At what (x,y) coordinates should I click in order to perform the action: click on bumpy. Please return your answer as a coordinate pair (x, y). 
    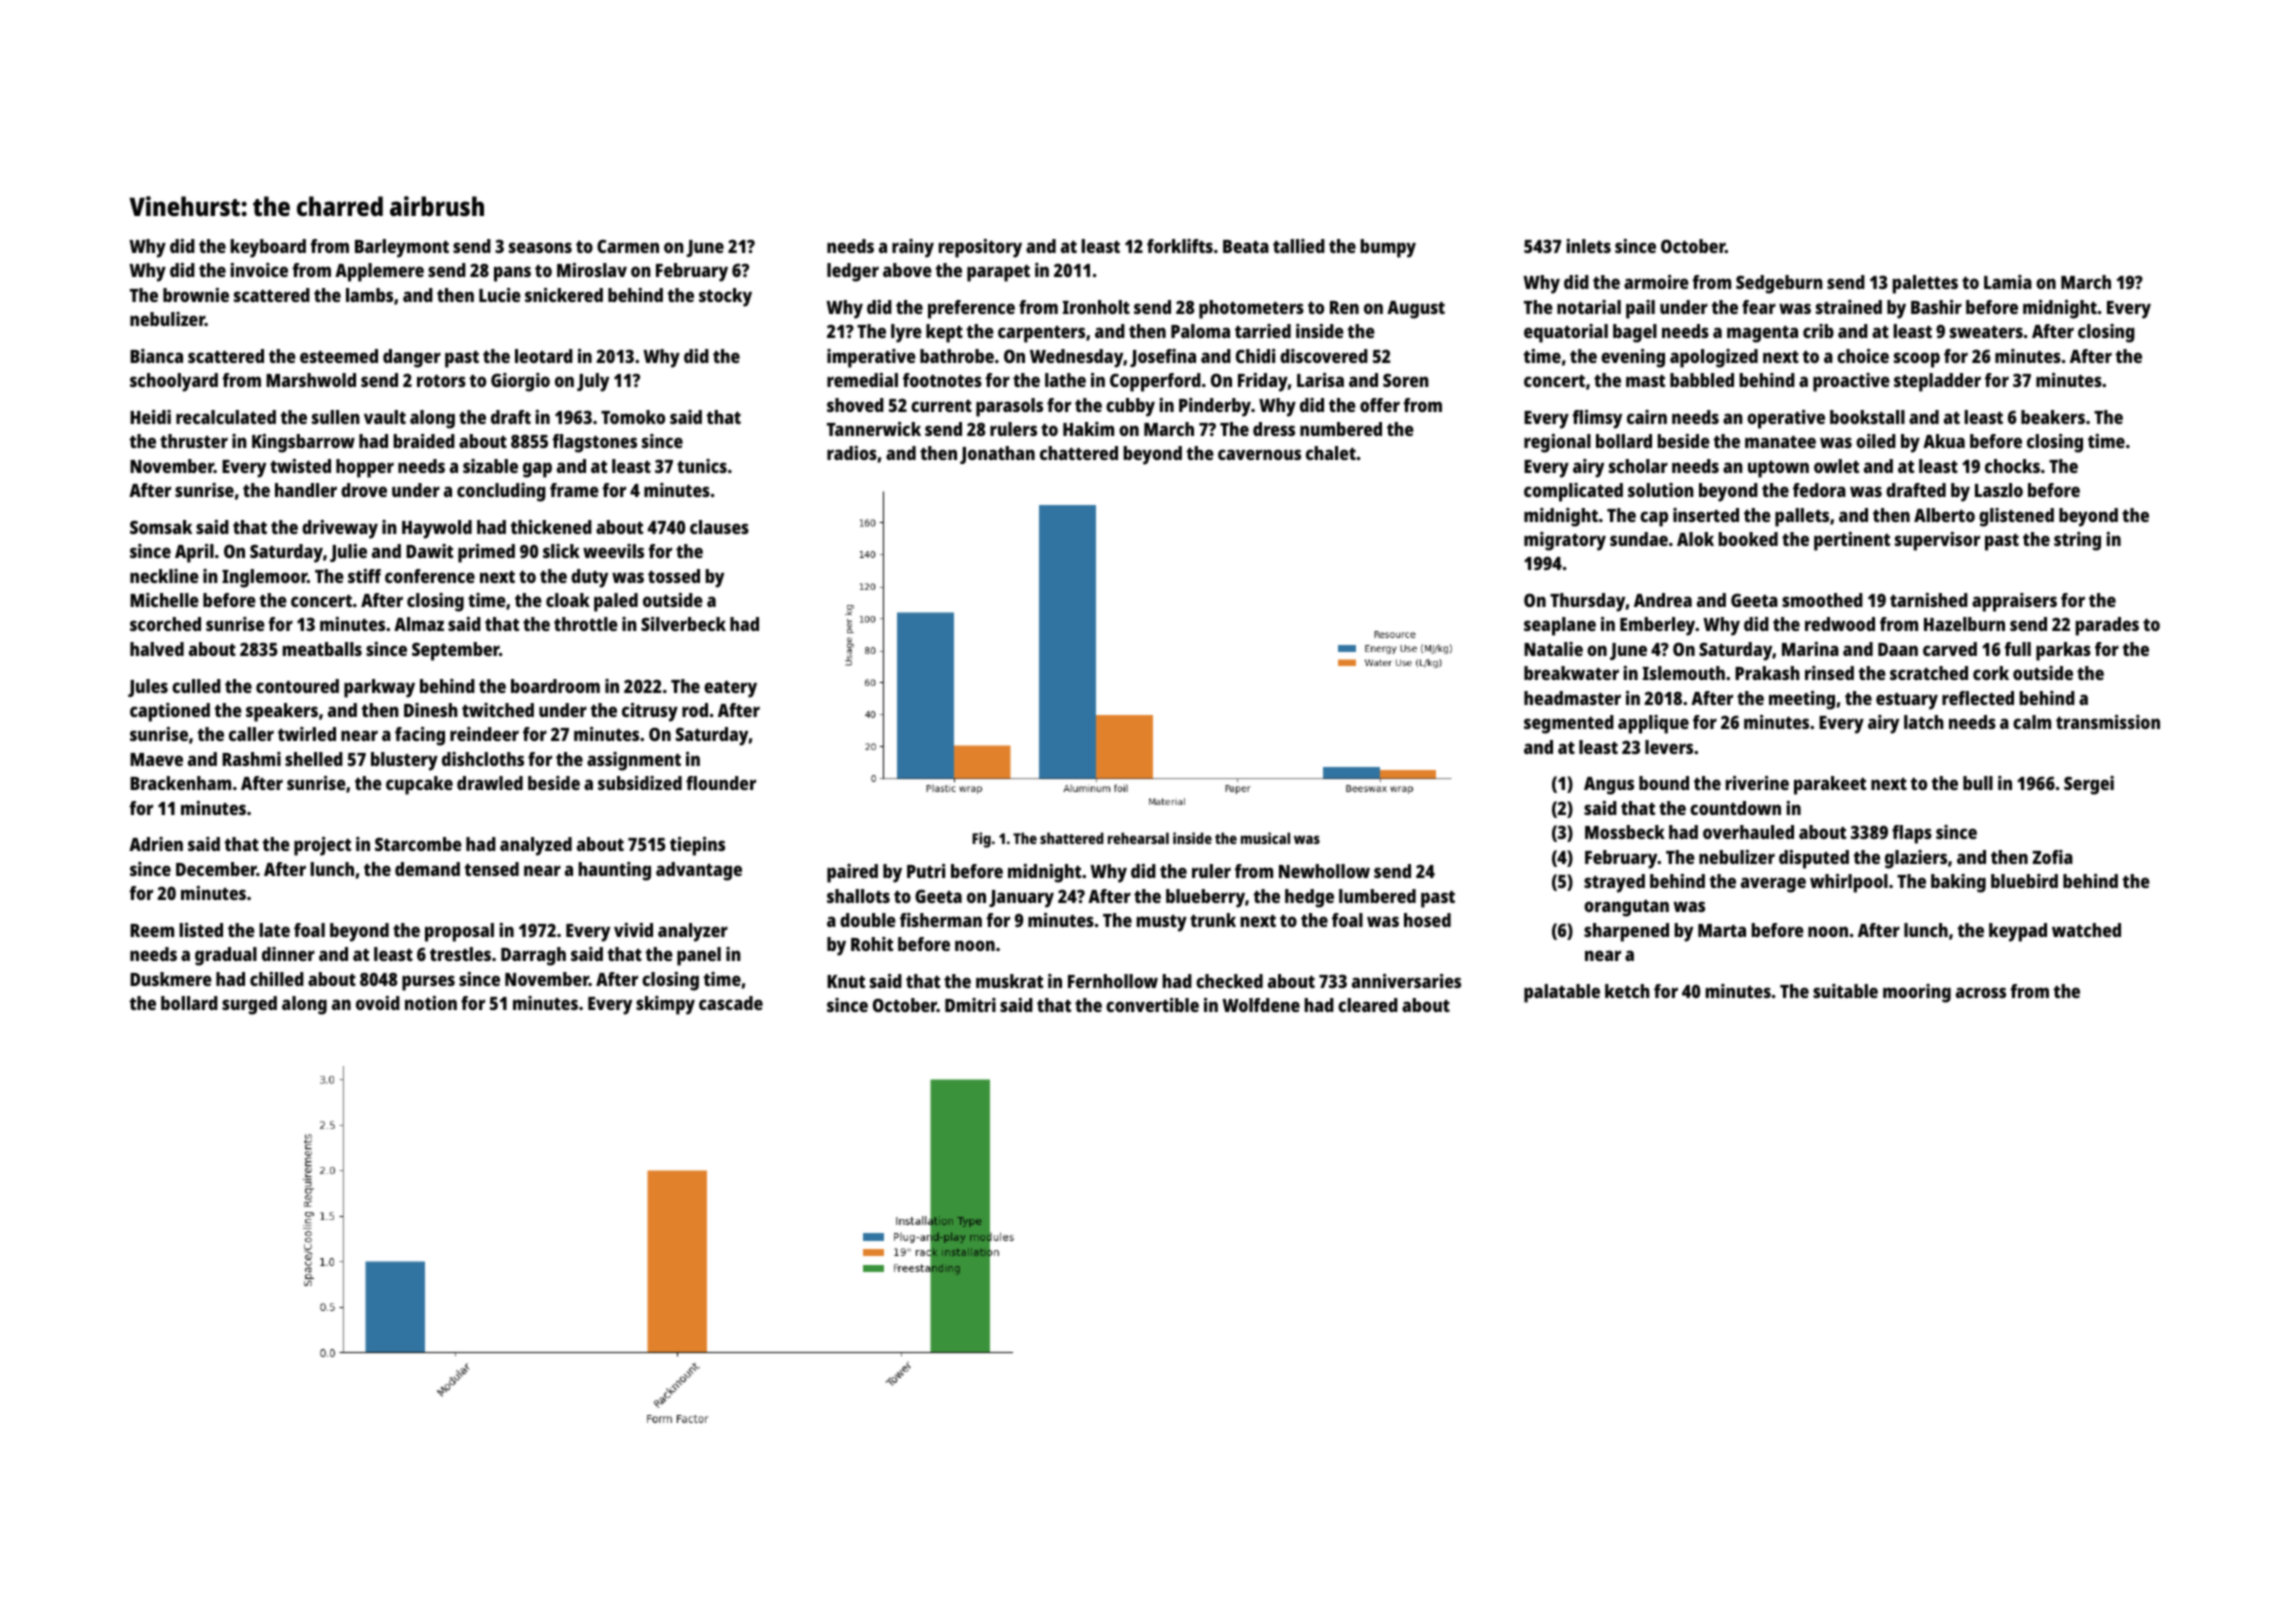
    Looking at the image, I should click on (1388, 248).
